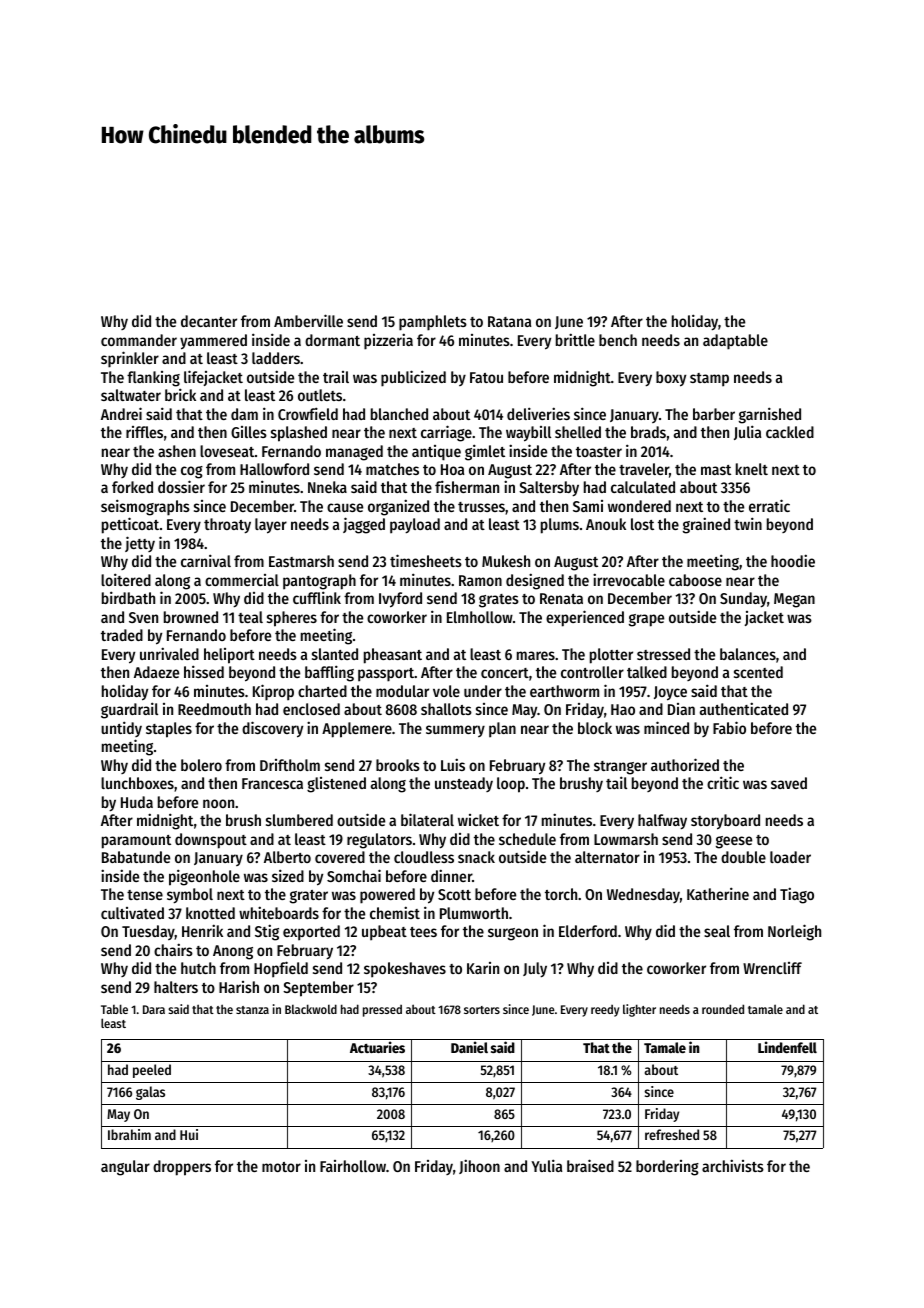 This screenshot has width=924, height=1308. I want to click on archivists, so click(733, 1165).
